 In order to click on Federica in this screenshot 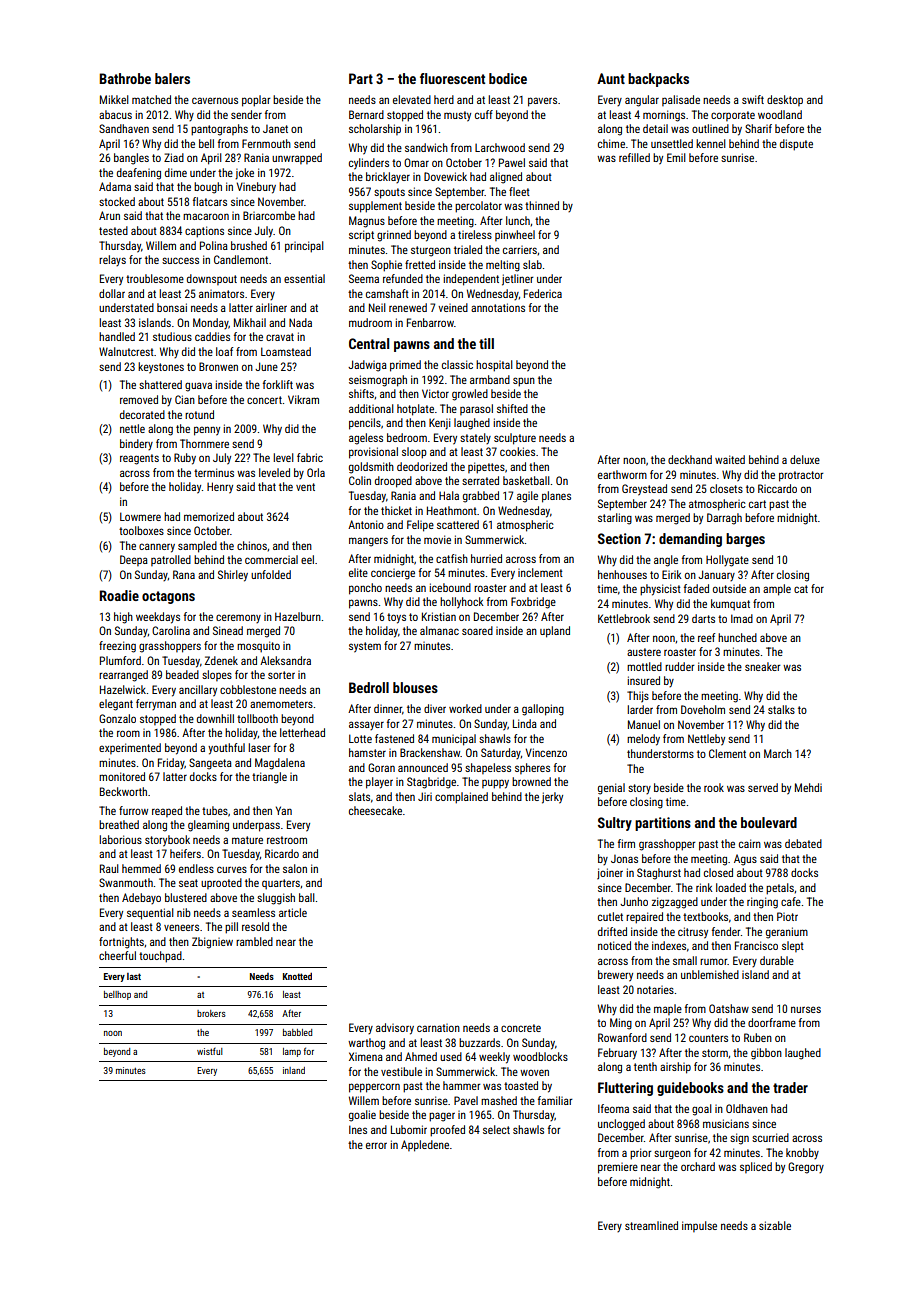, I will do `click(543, 293)`.
